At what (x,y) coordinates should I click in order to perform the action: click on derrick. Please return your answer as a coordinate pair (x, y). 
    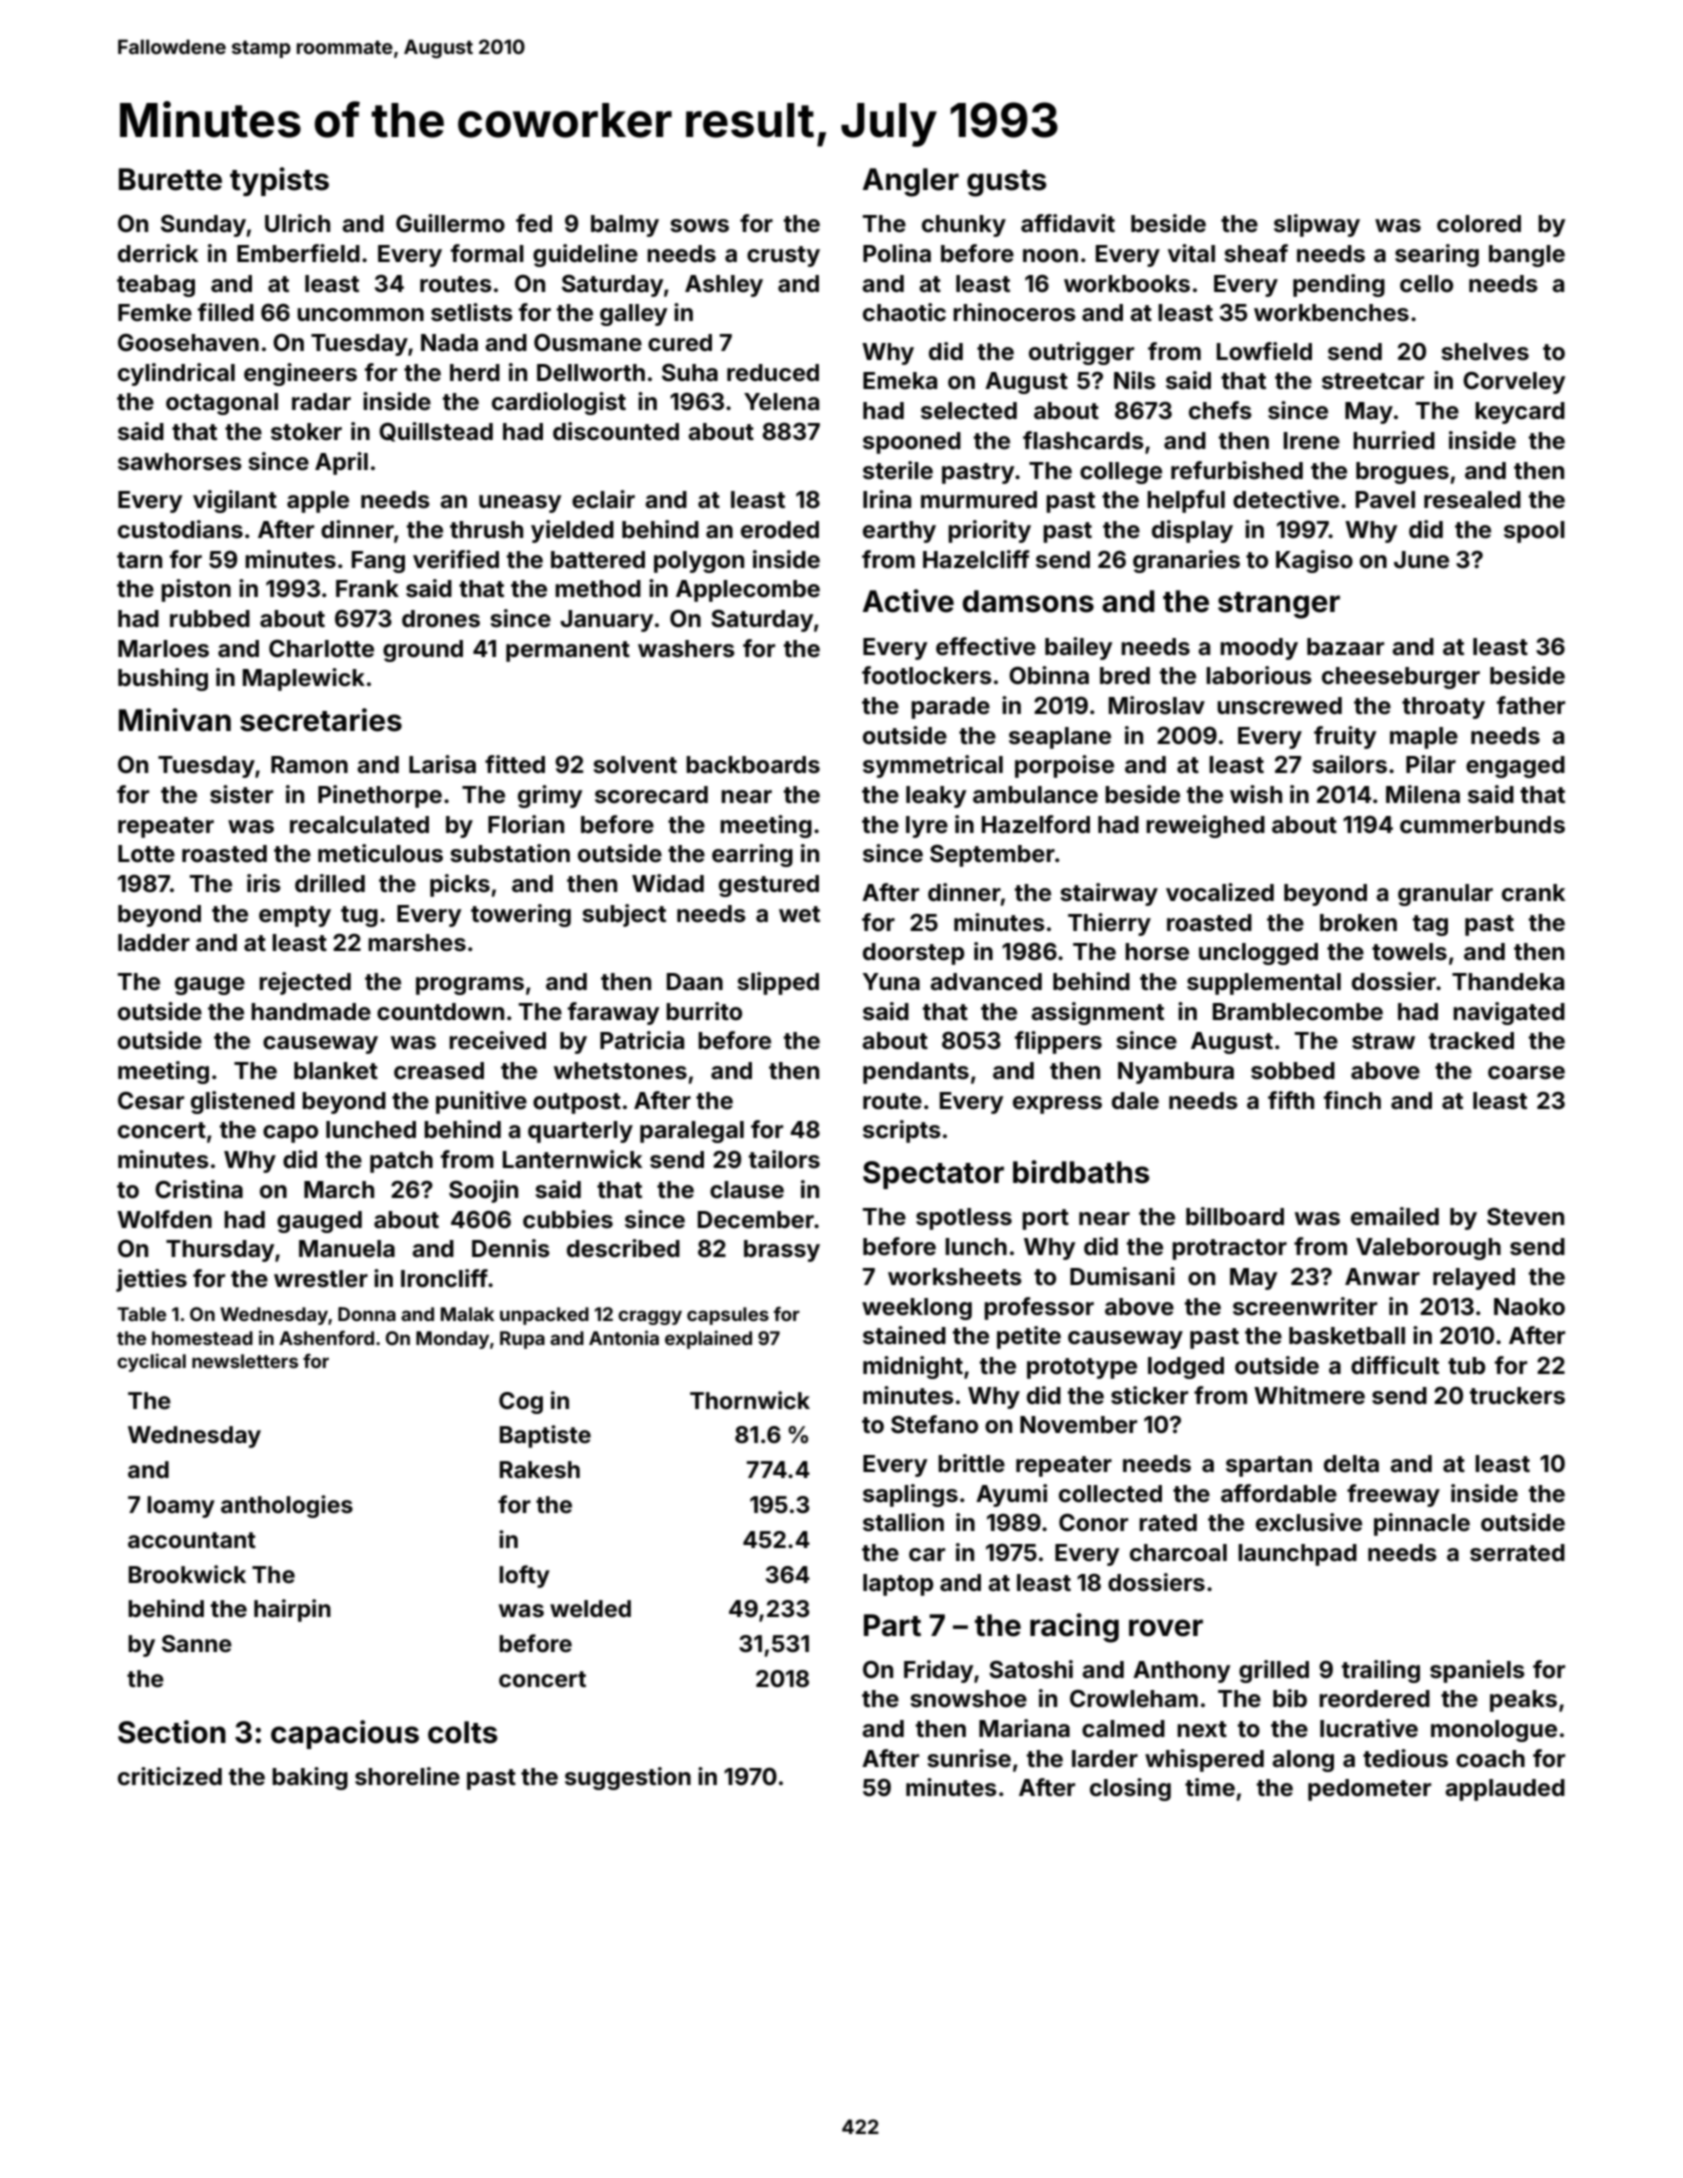
    Looking at the image, I should click on (158, 253).
